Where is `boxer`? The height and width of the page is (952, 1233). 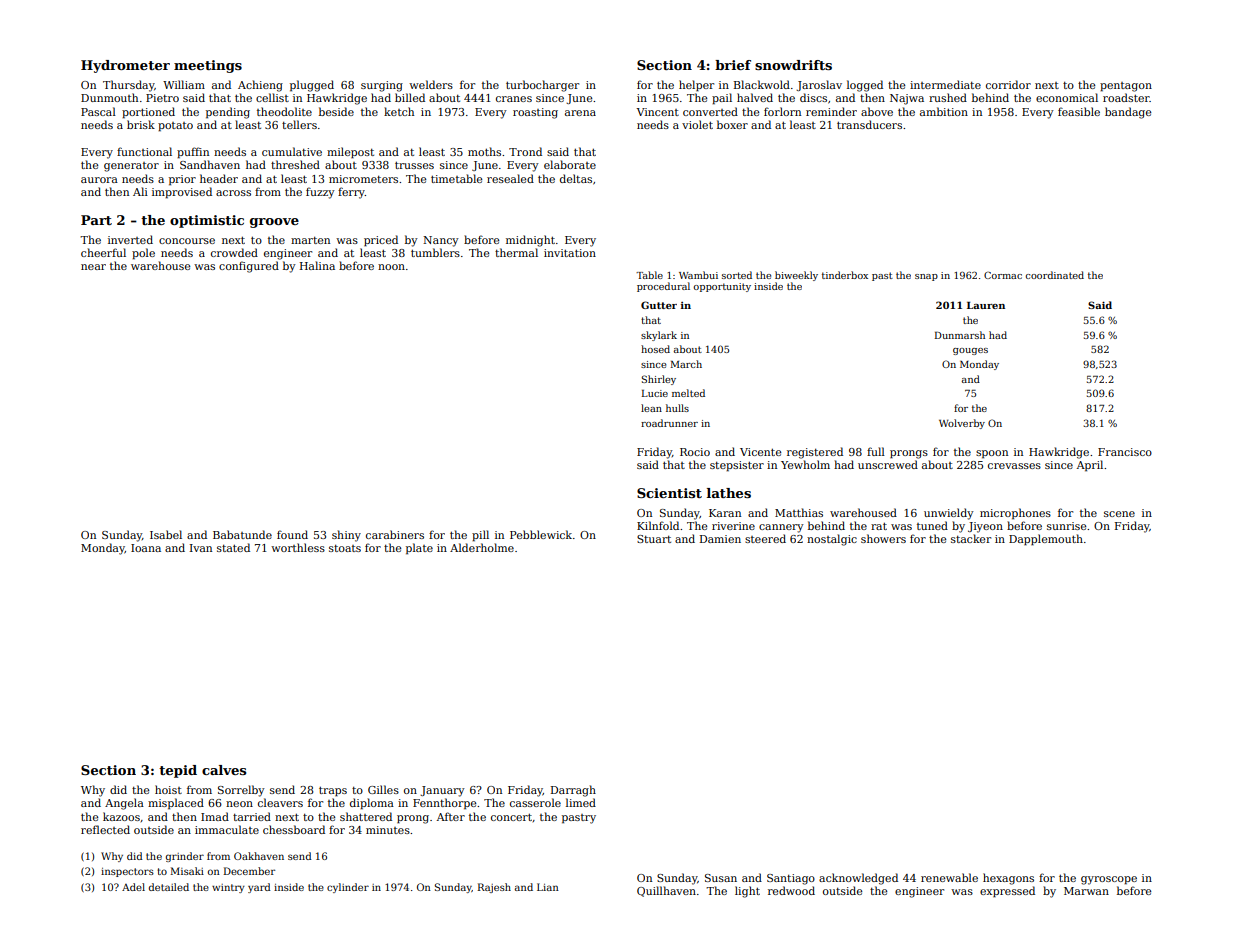
boxer is located at coordinates (732, 124).
